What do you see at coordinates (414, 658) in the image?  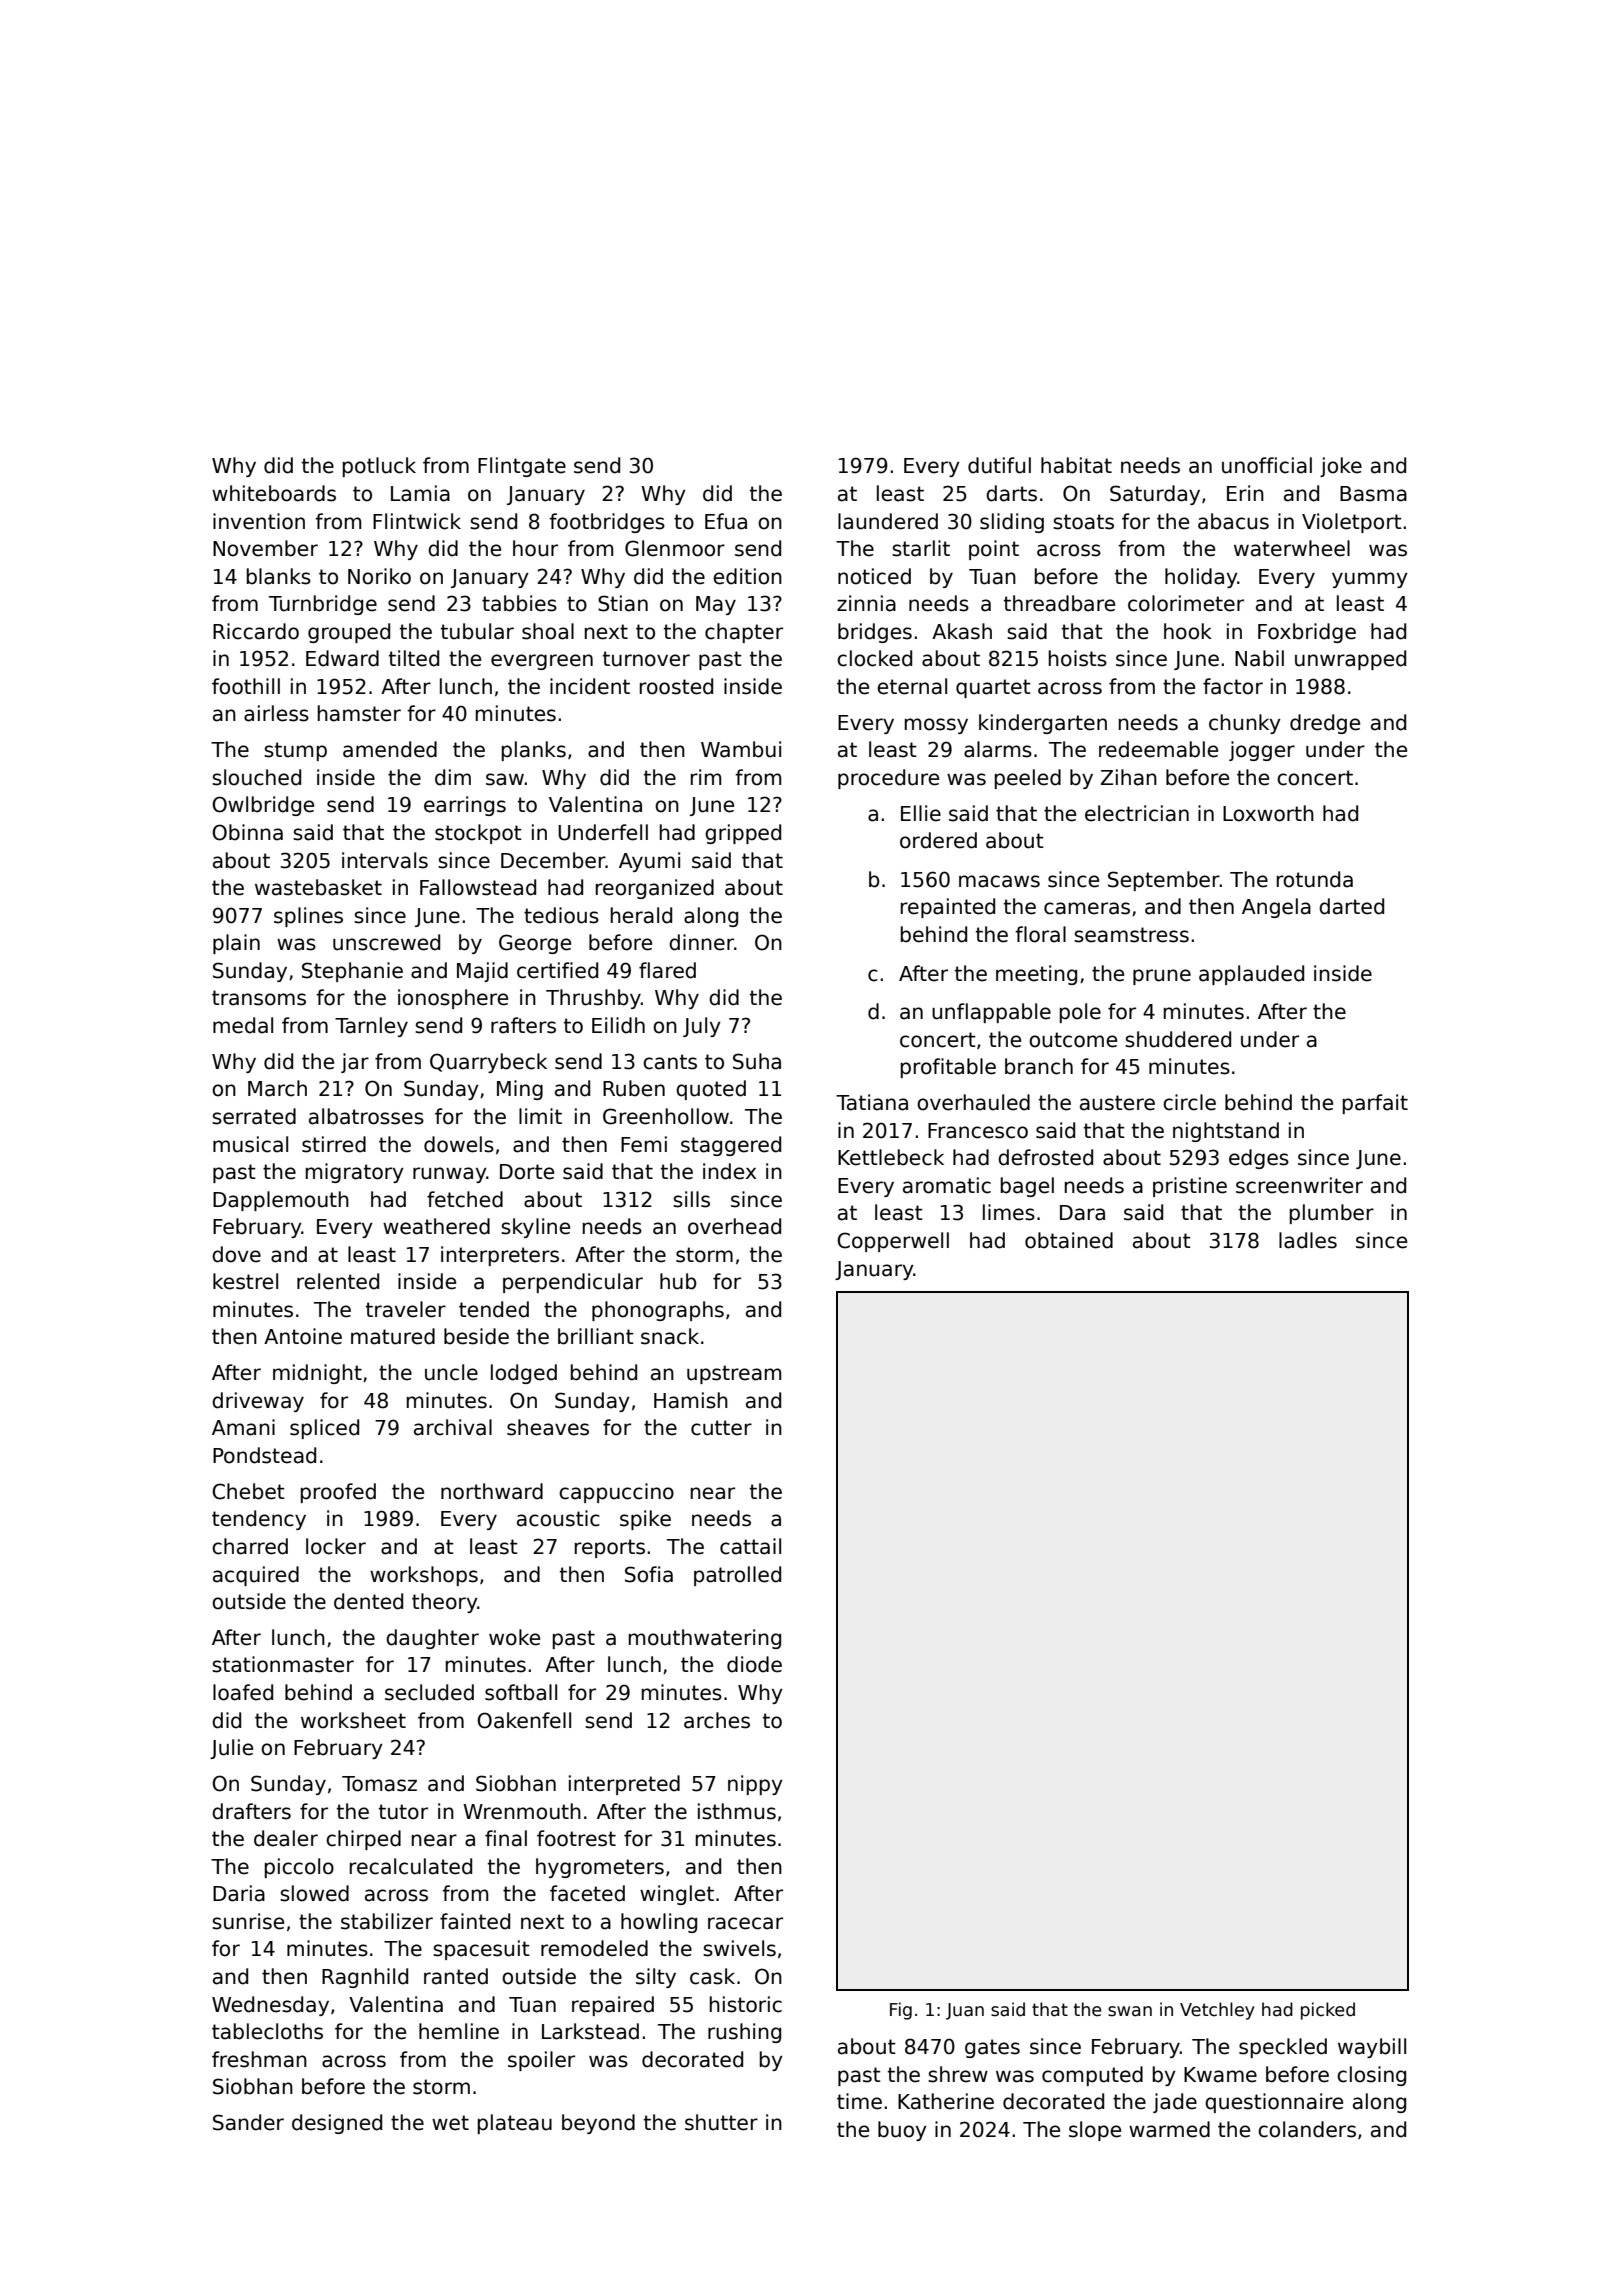 I see `tilted` at bounding box center [414, 658].
